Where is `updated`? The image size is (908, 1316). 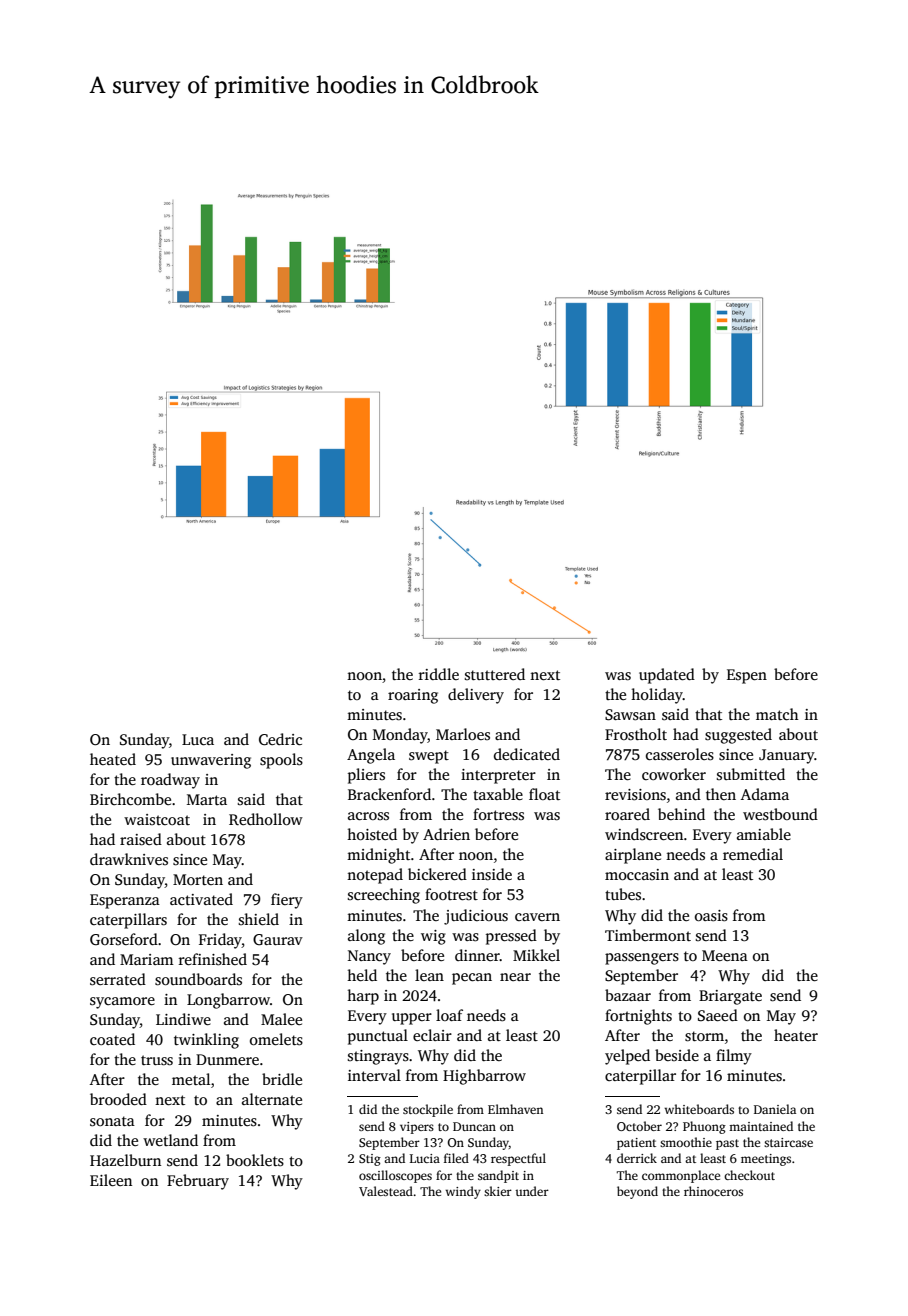
updated is located at coordinates (667, 676).
